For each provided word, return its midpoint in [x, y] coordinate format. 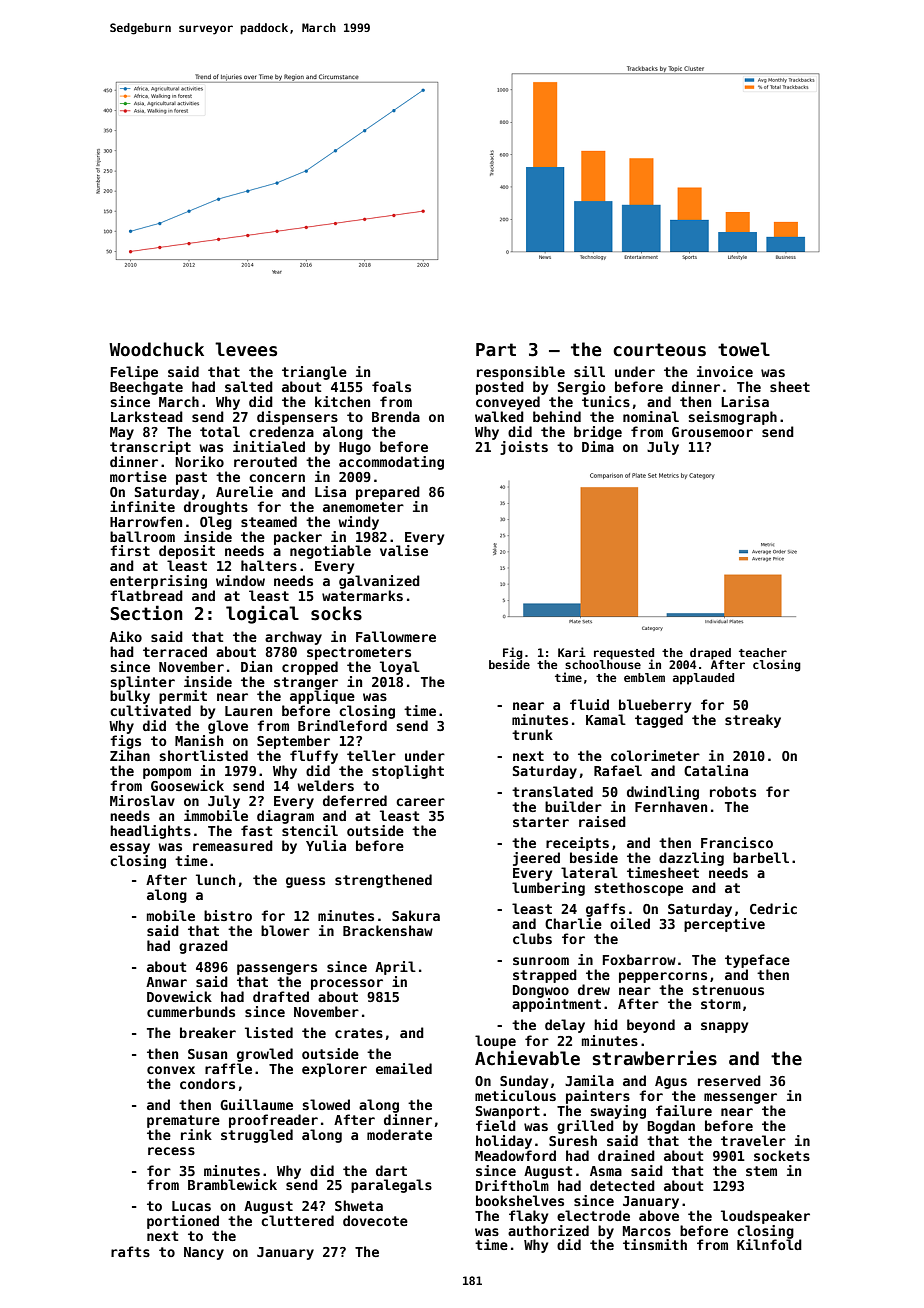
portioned [183, 1222]
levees [246, 349]
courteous [659, 350]
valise [404, 550]
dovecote [375, 1220]
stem [761, 1171]
